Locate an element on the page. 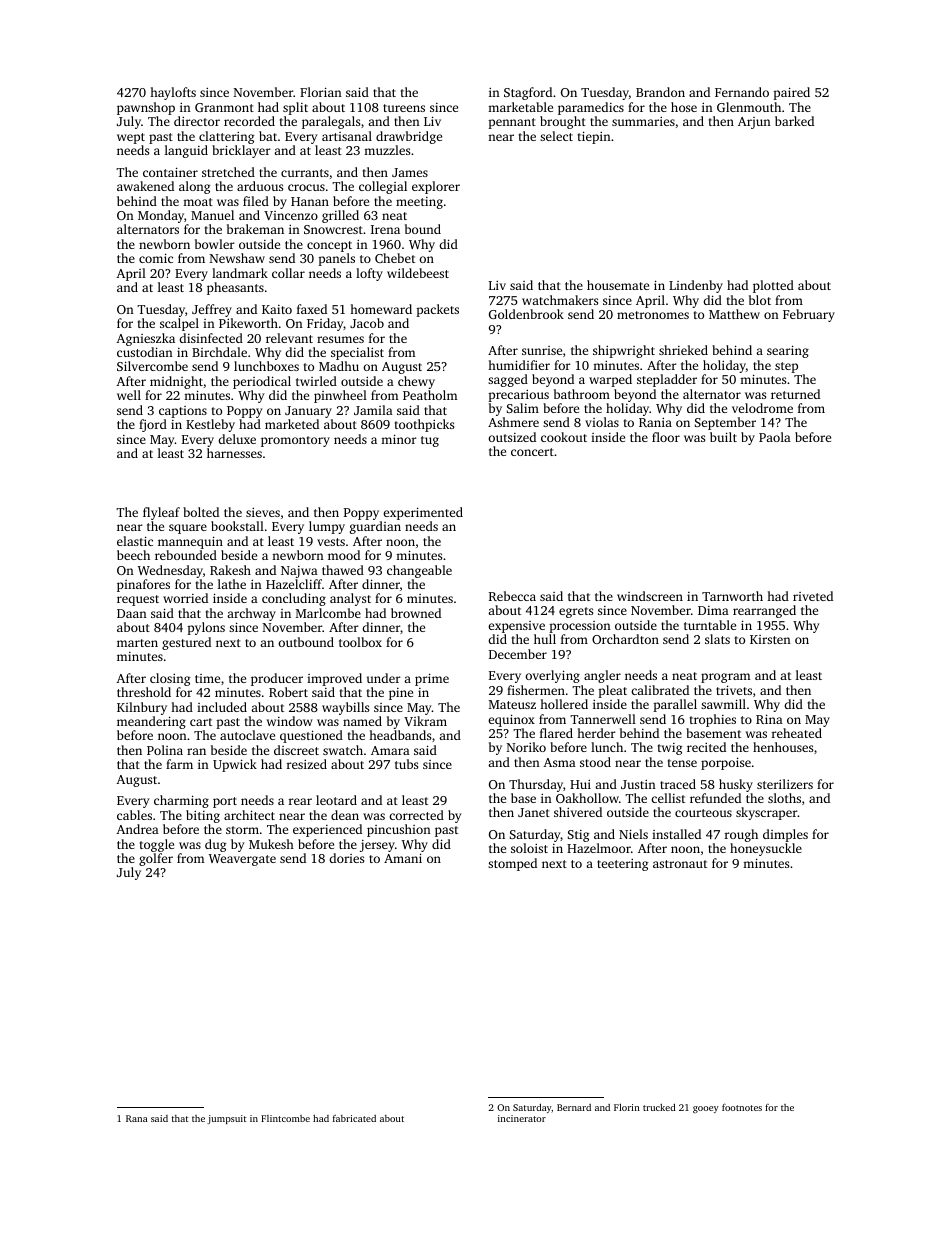 Image resolution: width=952 pixels, height=1233 pixels. Rakesh is located at coordinates (230, 570).
